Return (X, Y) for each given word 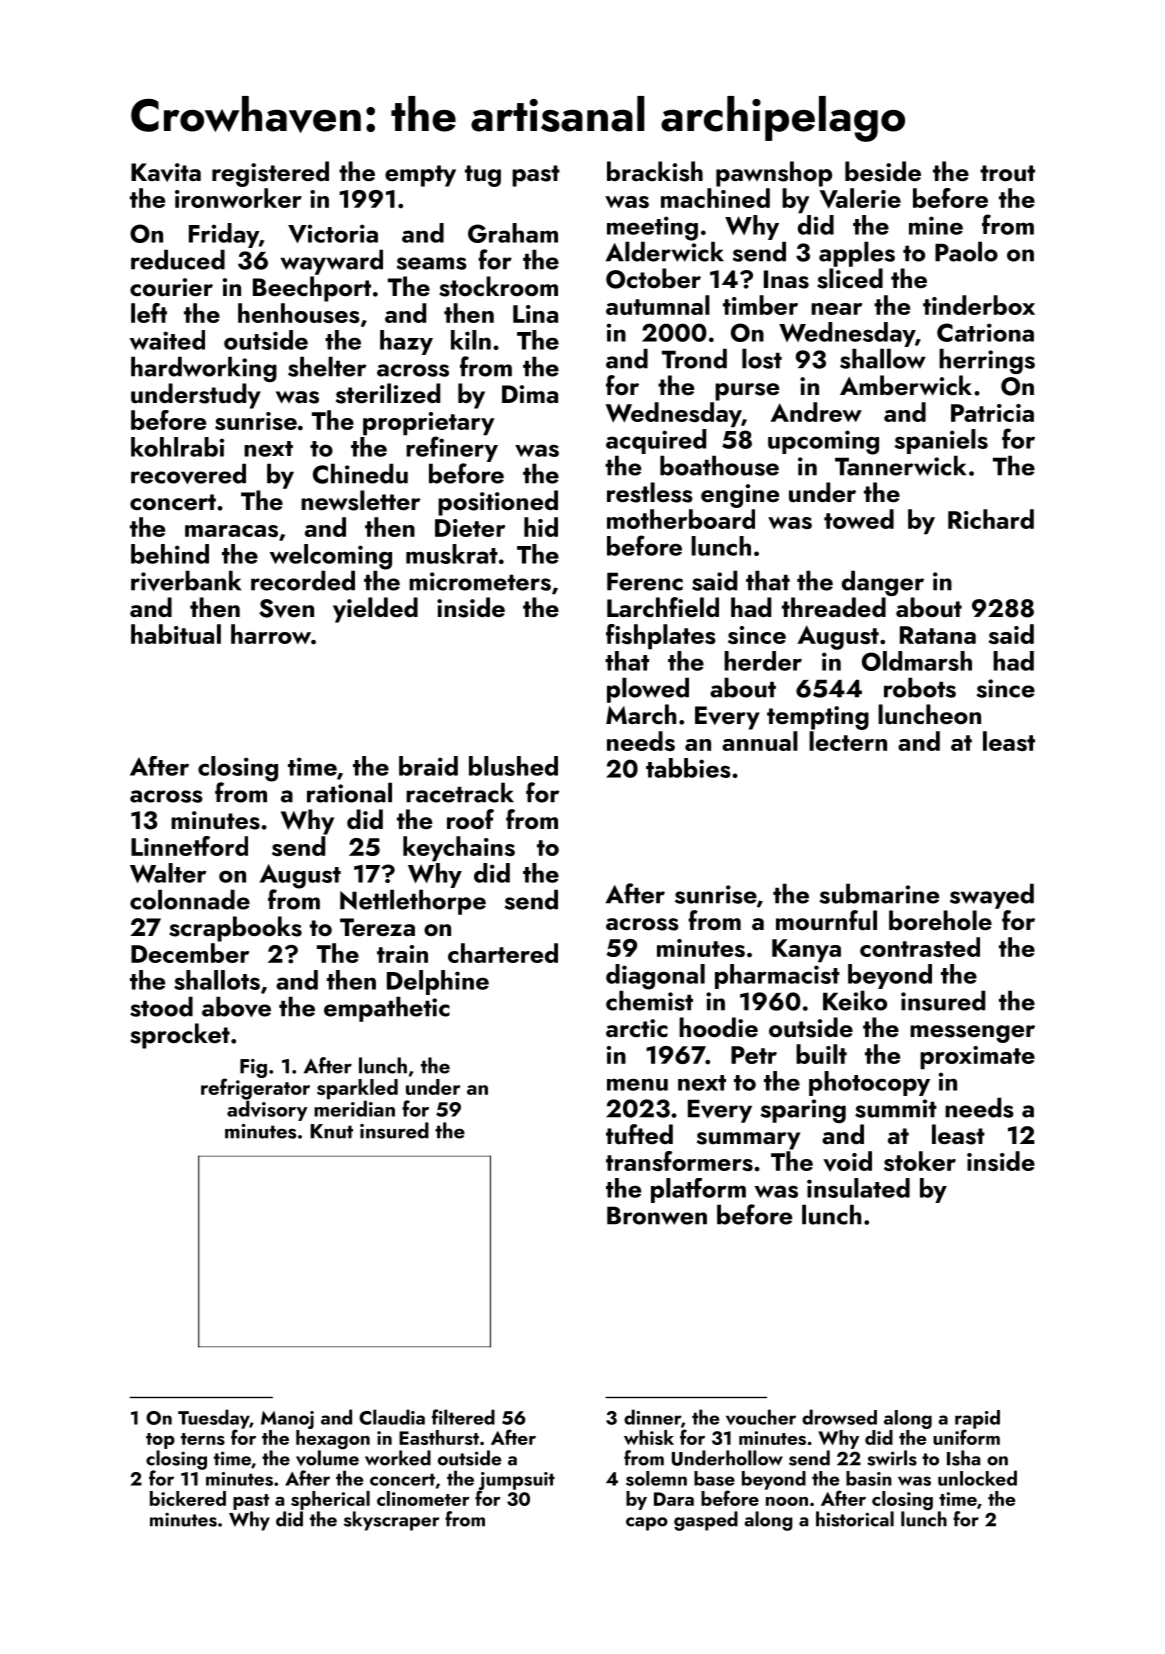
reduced (178, 259)
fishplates (661, 637)
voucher (761, 1417)
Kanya (806, 951)
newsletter (360, 500)
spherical (330, 1500)
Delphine (438, 982)
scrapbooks (235, 929)
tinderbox (979, 305)
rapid (977, 1419)
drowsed (839, 1417)
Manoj (287, 1420)
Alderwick (665, 251)
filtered (463, 1417)
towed (859, 519)
